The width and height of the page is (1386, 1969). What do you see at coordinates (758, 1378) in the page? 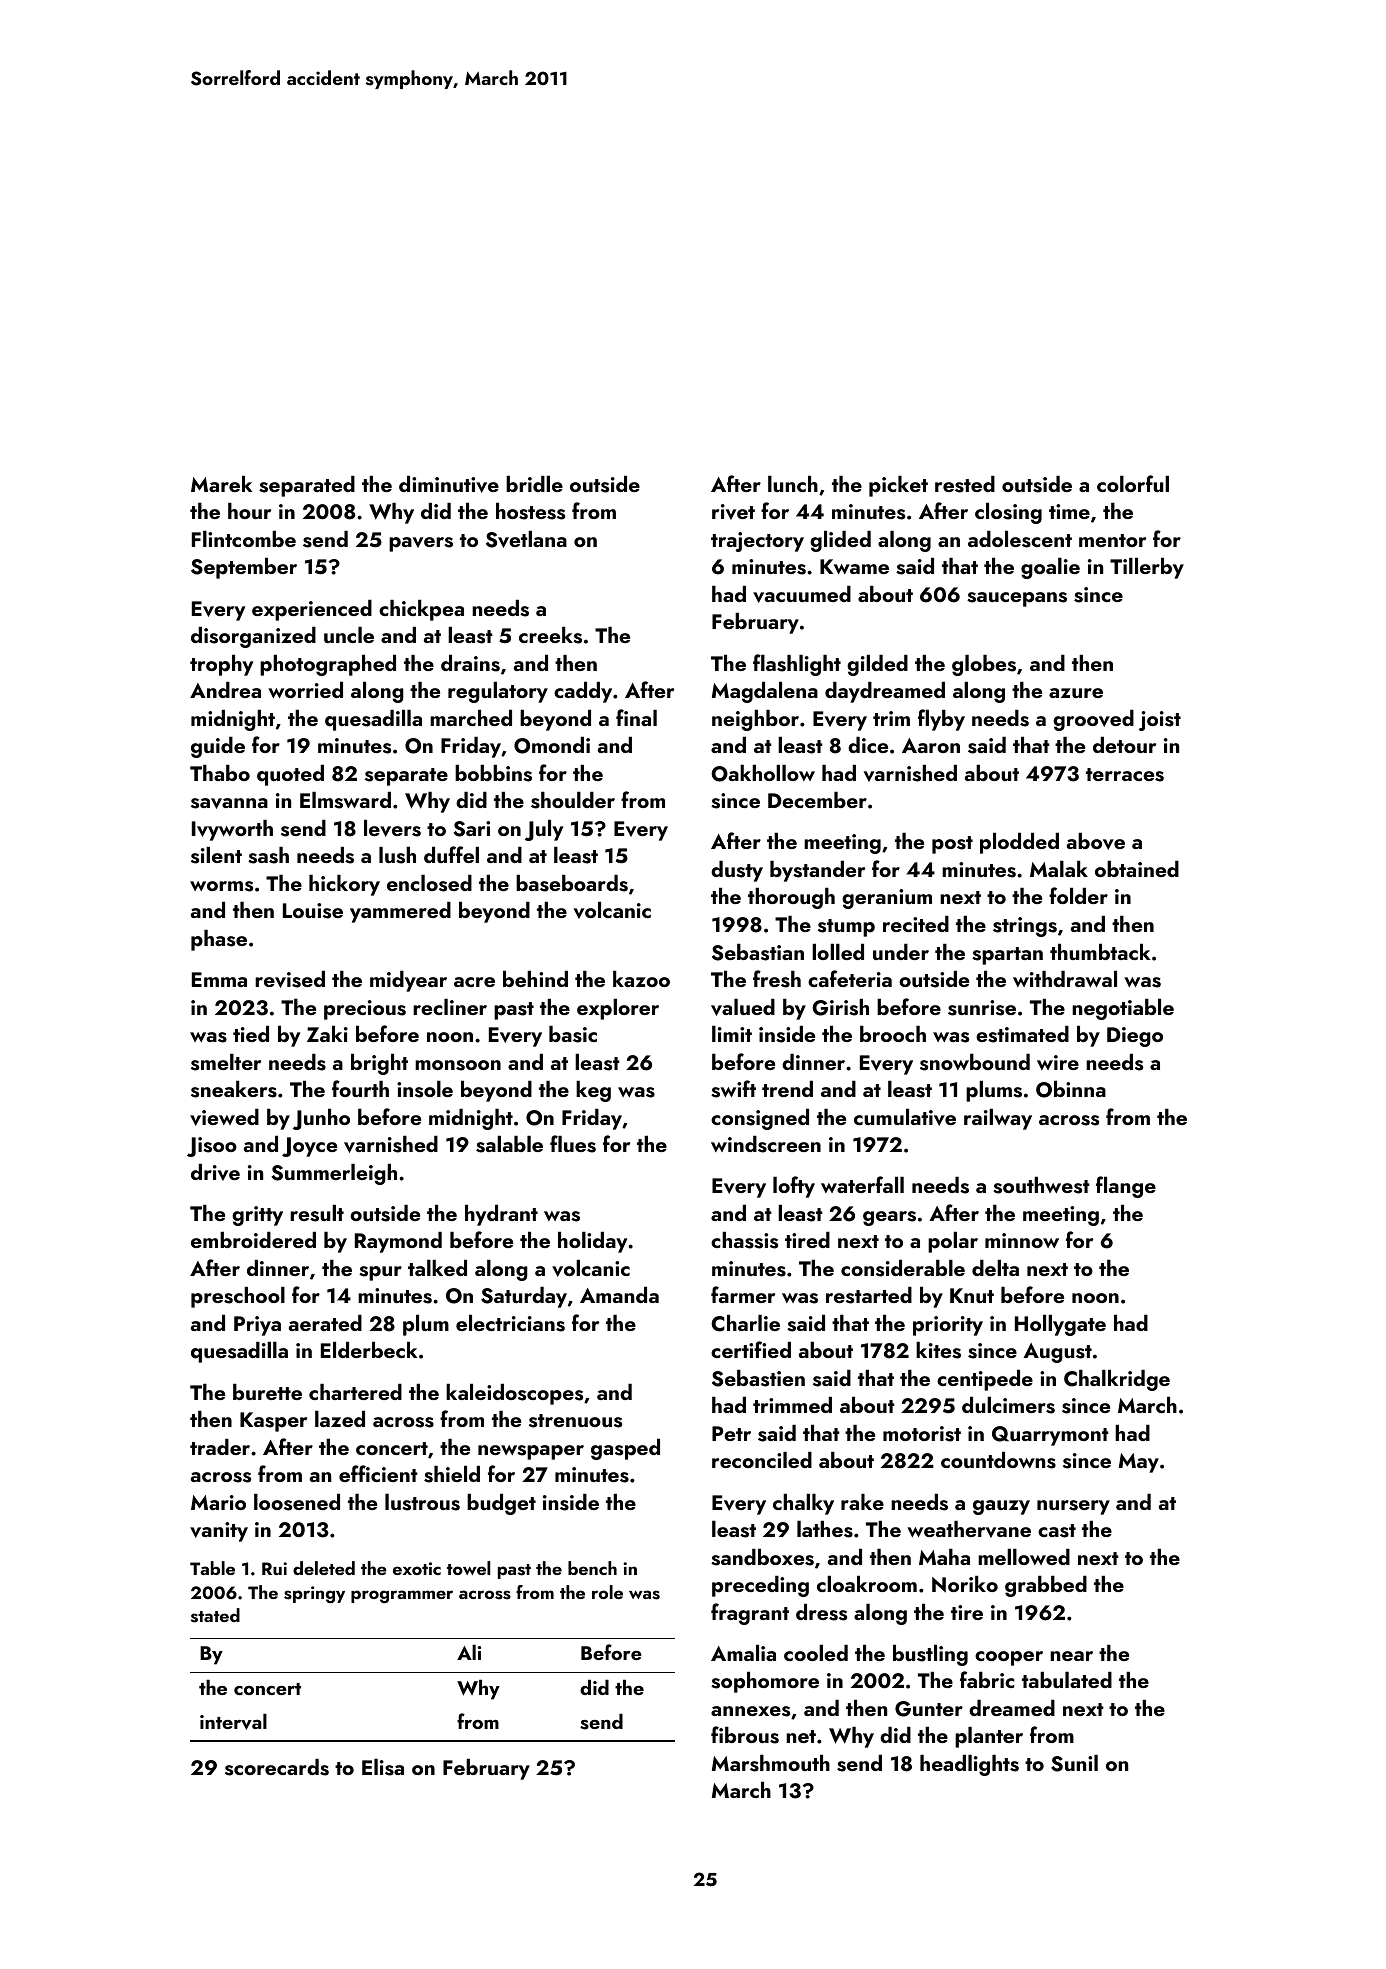
I see `Sebastien` at bounding box center [758, 1378].
